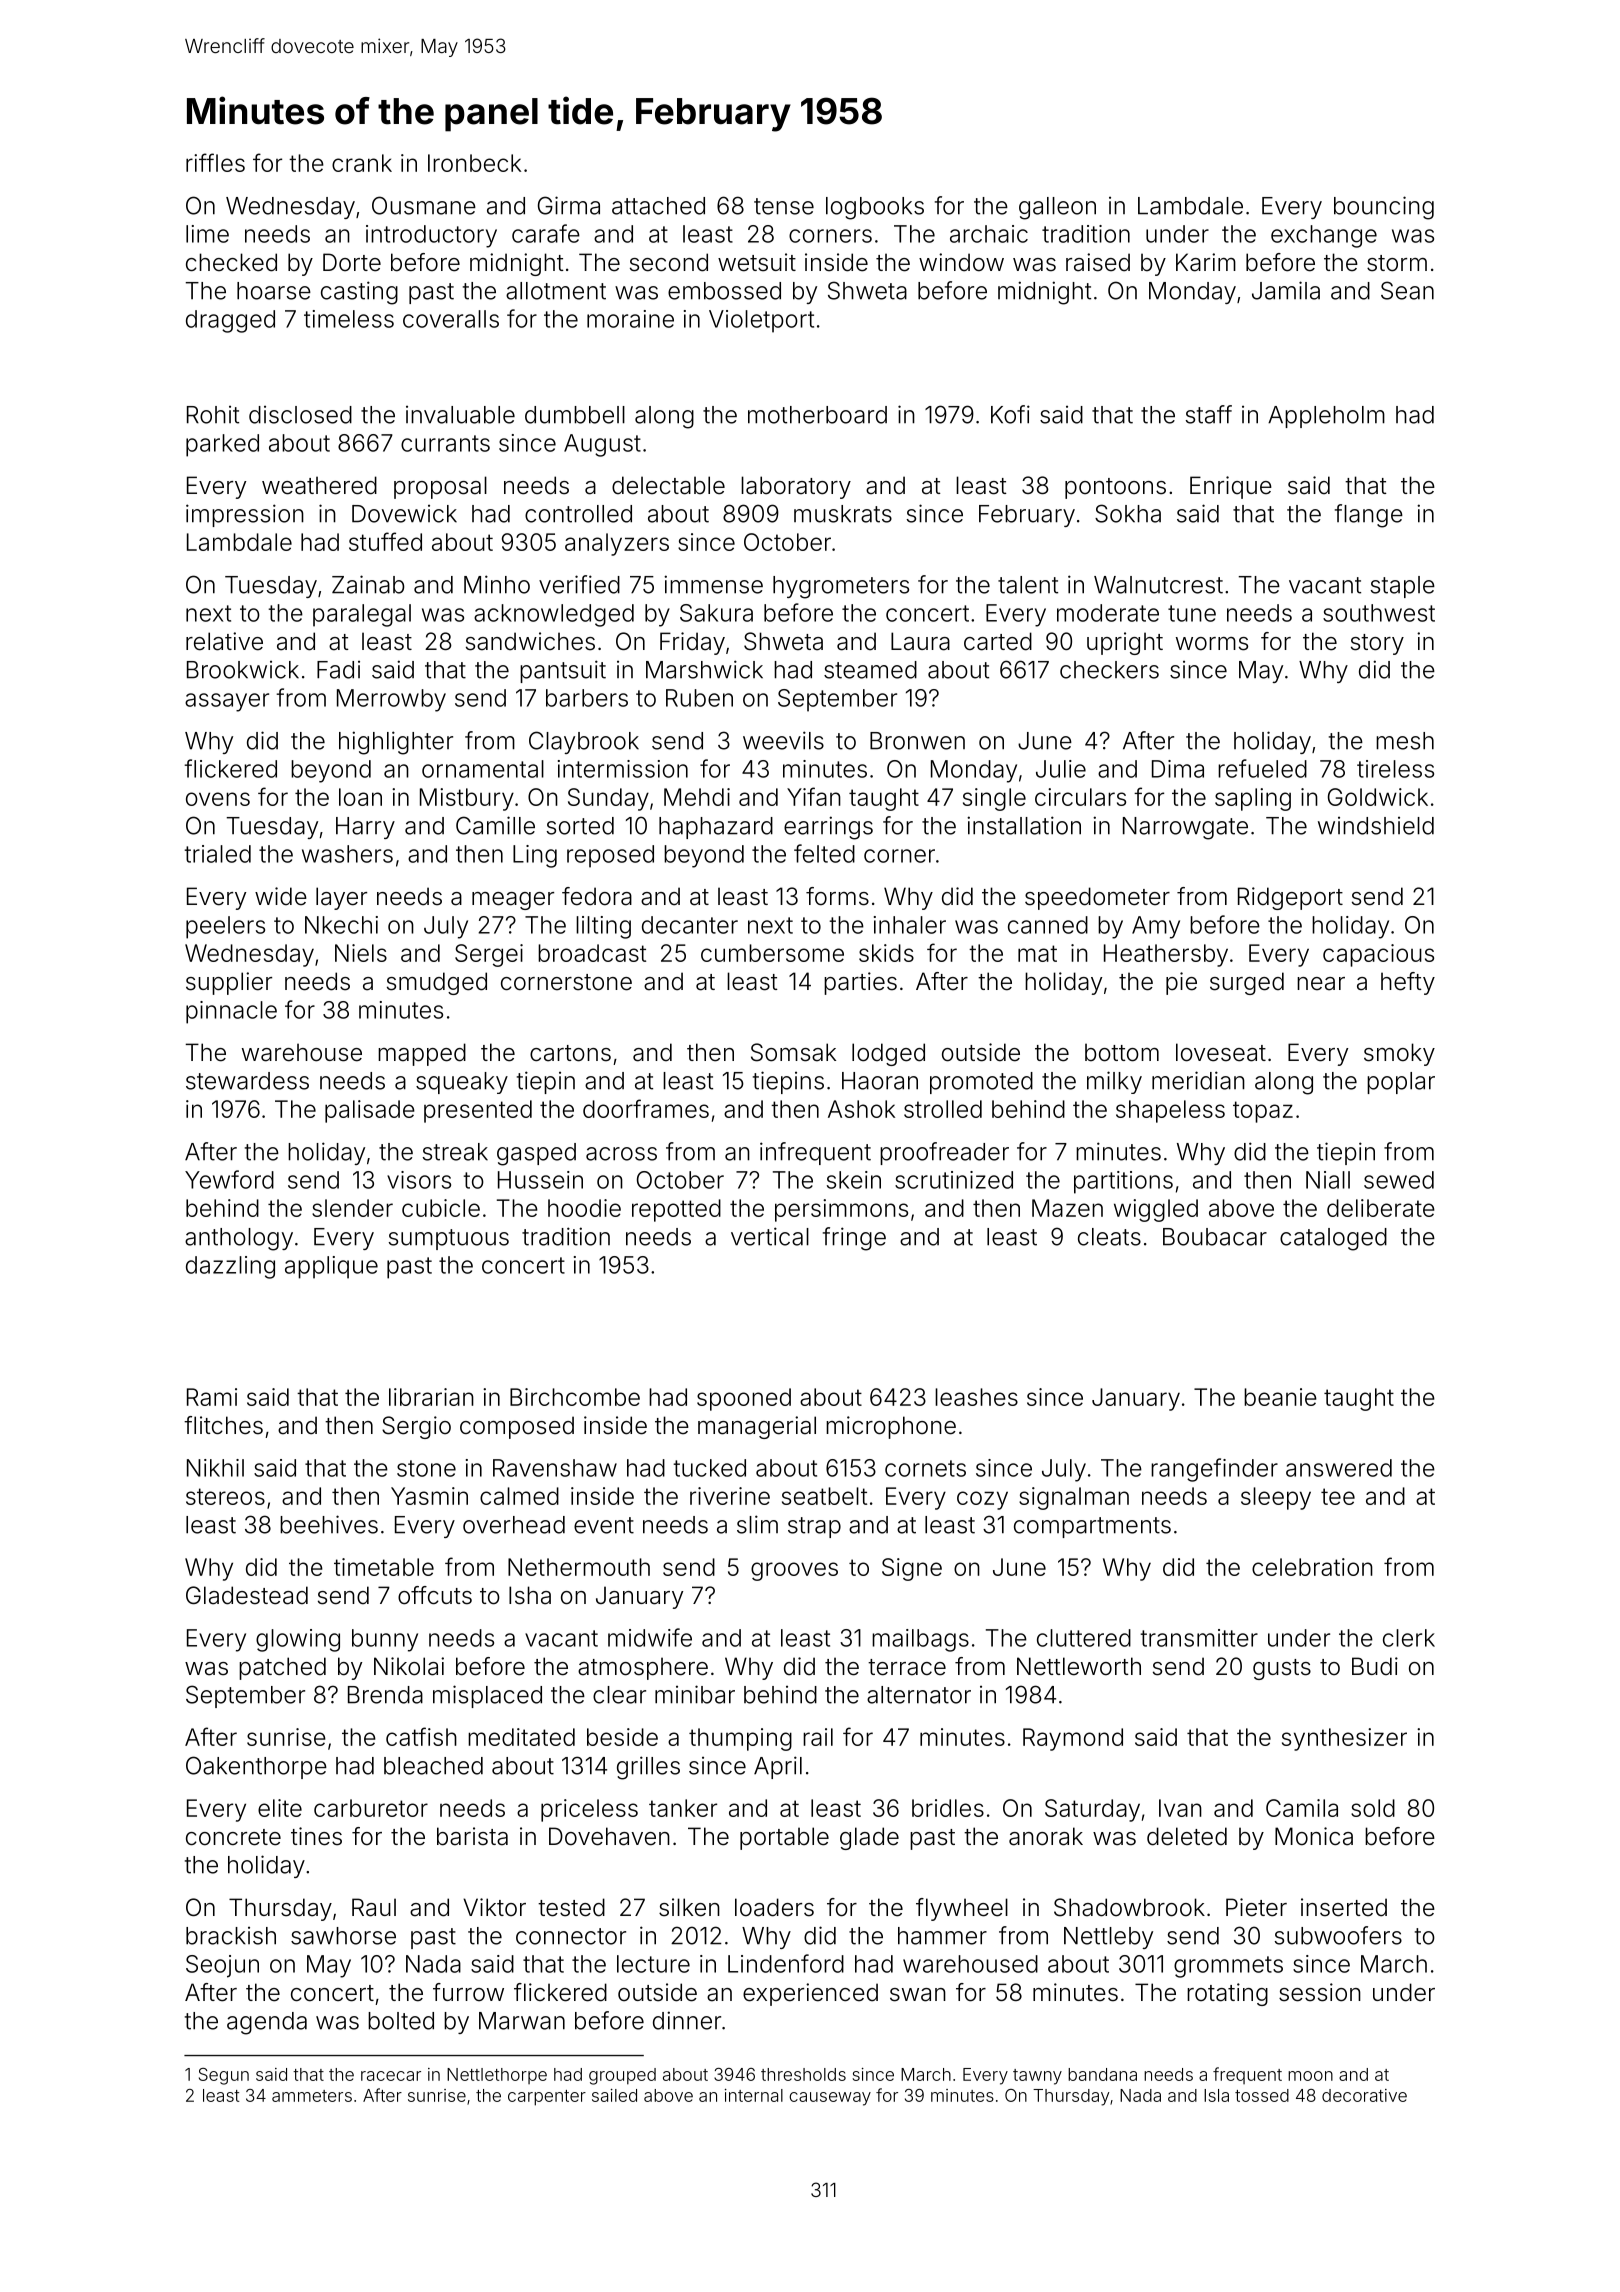  Describe the element at coordinates (1192, 613) in the page. I see `tune` at that location.
